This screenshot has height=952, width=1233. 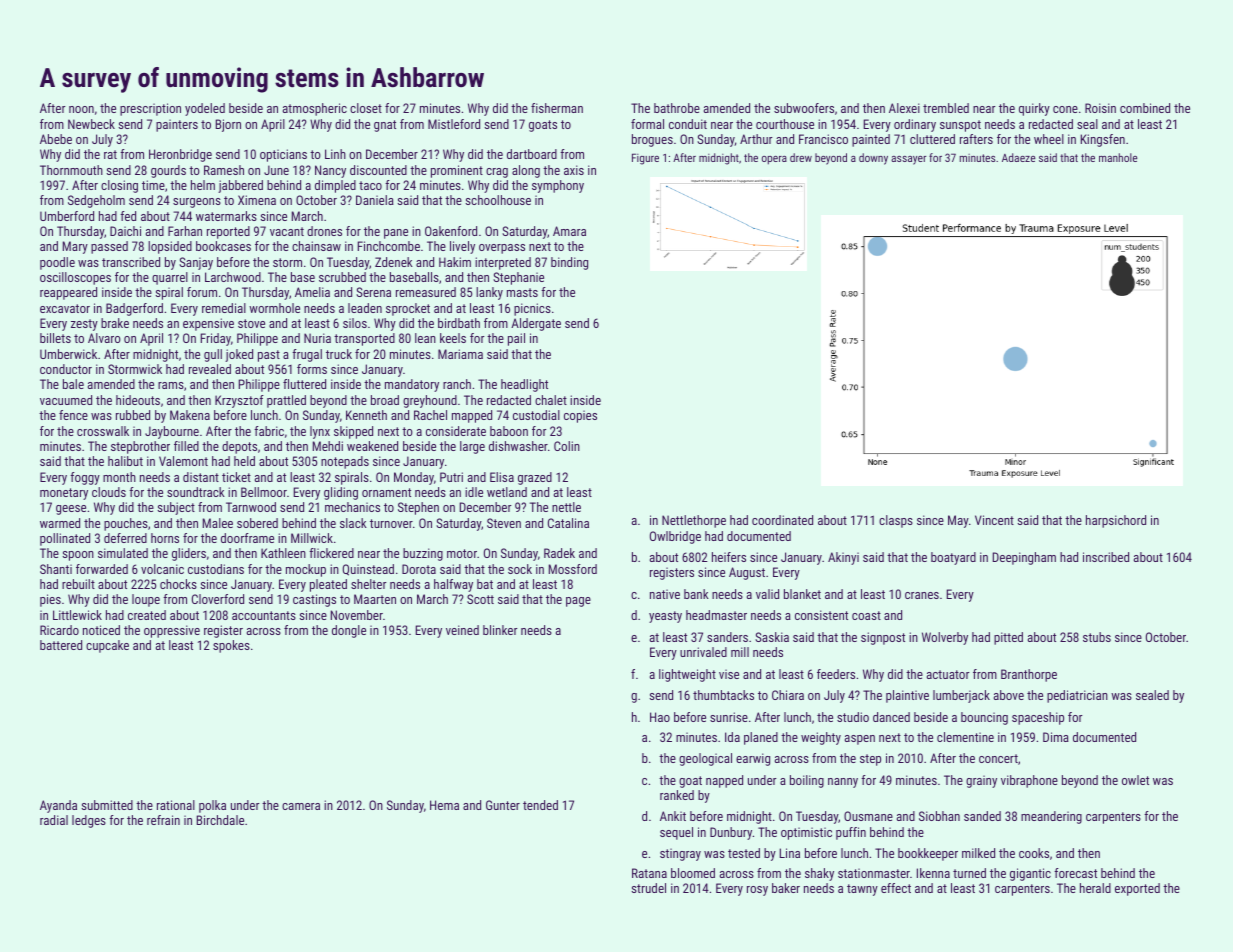 I want to click on clasps, so click(x=896, y=521).
